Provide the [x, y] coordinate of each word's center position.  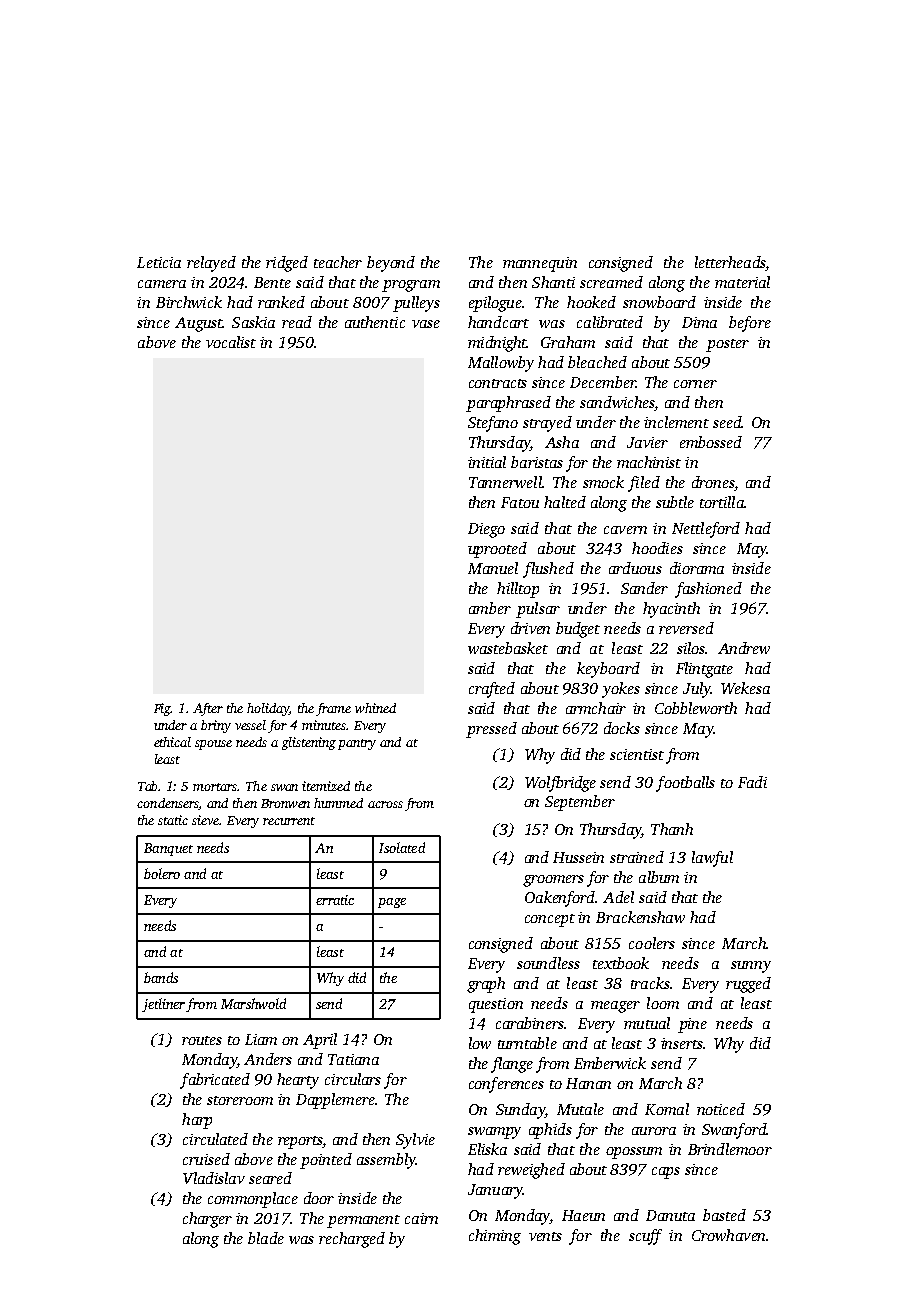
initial [487, 462]
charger [207, 1220]
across [385, 804]
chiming [495, 1237]
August [198, 324]
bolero [162, 873]
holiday [268, 709]
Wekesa [745, 688]
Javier [647, 442]
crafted [492, 690]
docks [622, 728]
